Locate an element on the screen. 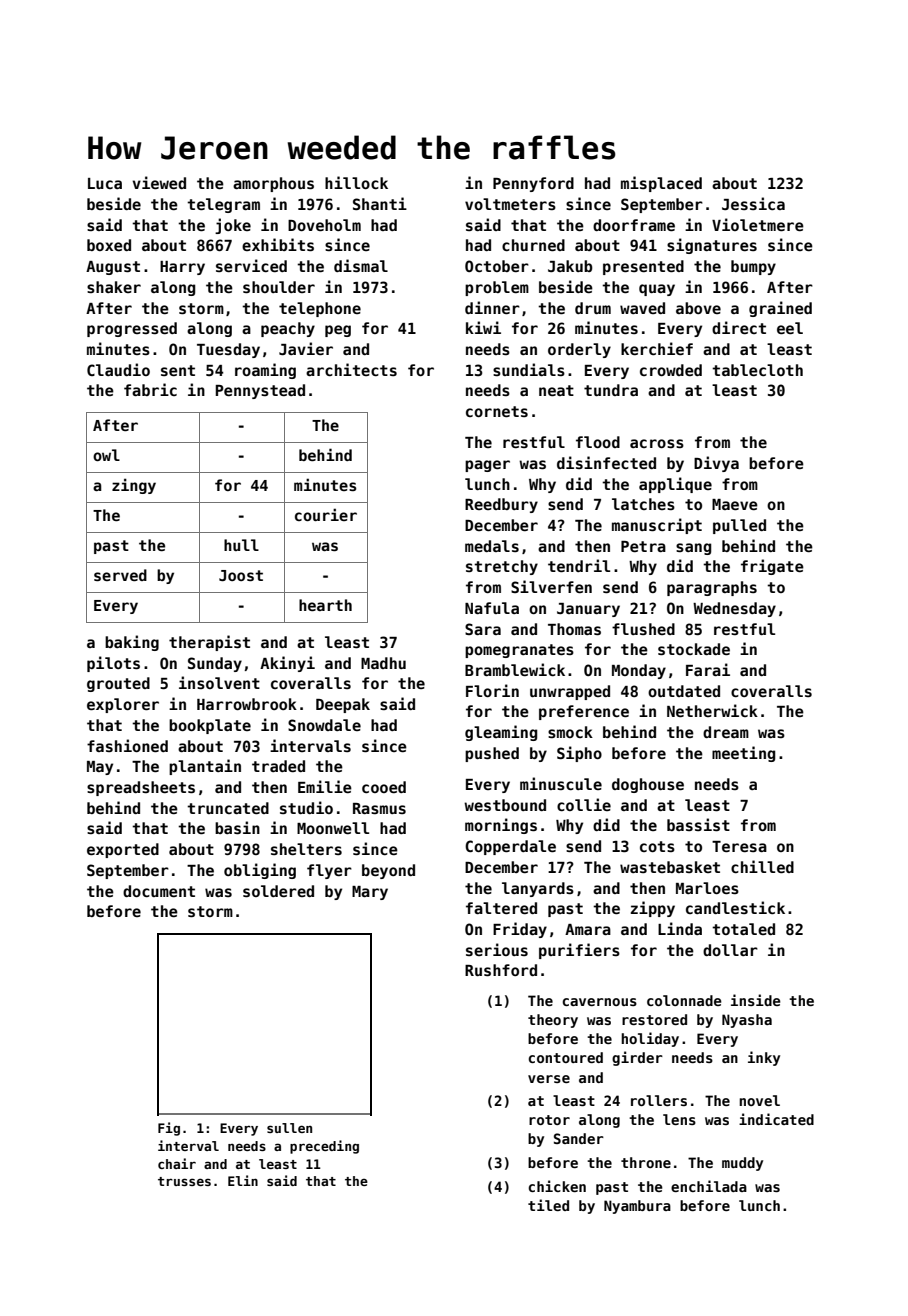  soldered is located at coordinates (278, 891).
